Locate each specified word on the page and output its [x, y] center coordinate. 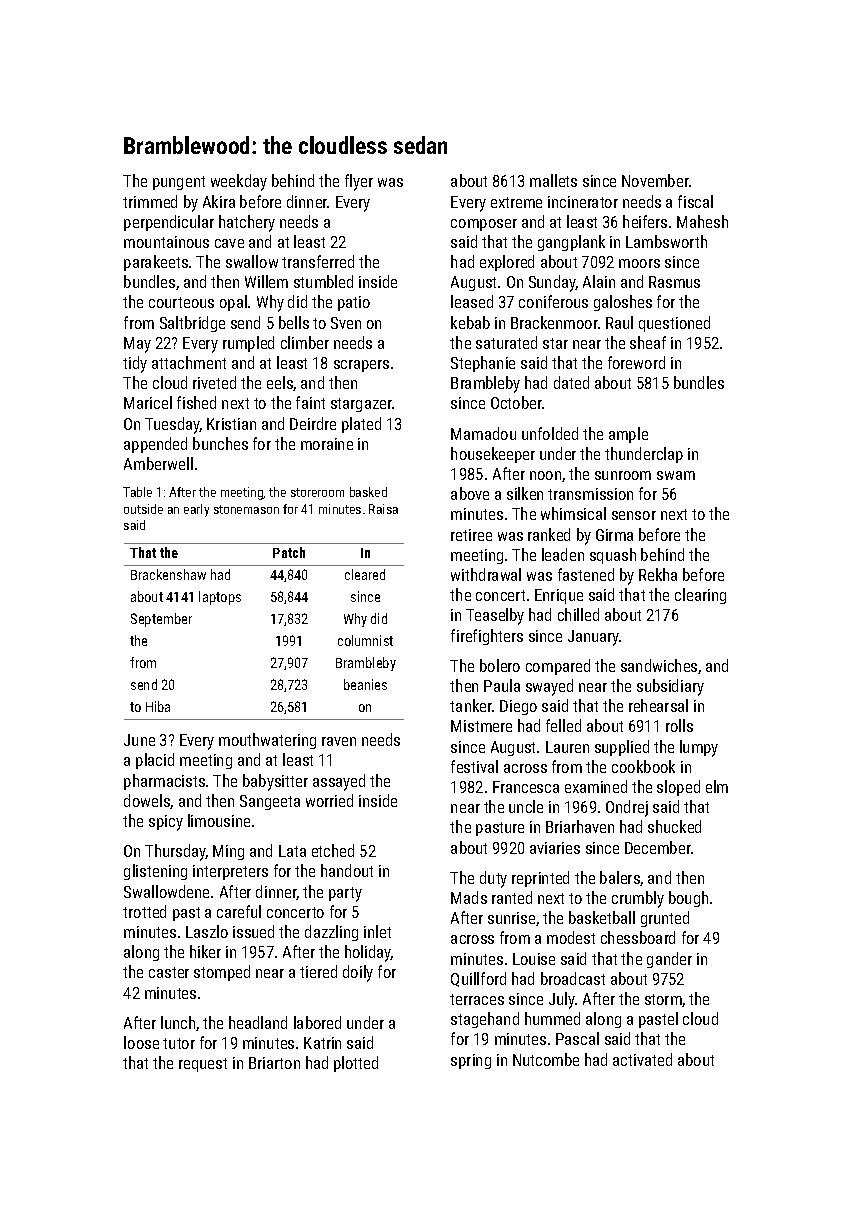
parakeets [156, 263]
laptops [220, 598]
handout [347, 870]
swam [676, 475]
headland [258, 1022]
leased [472, 301]
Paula [502, 685]
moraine [327, 444]
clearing [700, 596]
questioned [674, 324]
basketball [602, 917]
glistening [155, 872]
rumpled [248, 344]
